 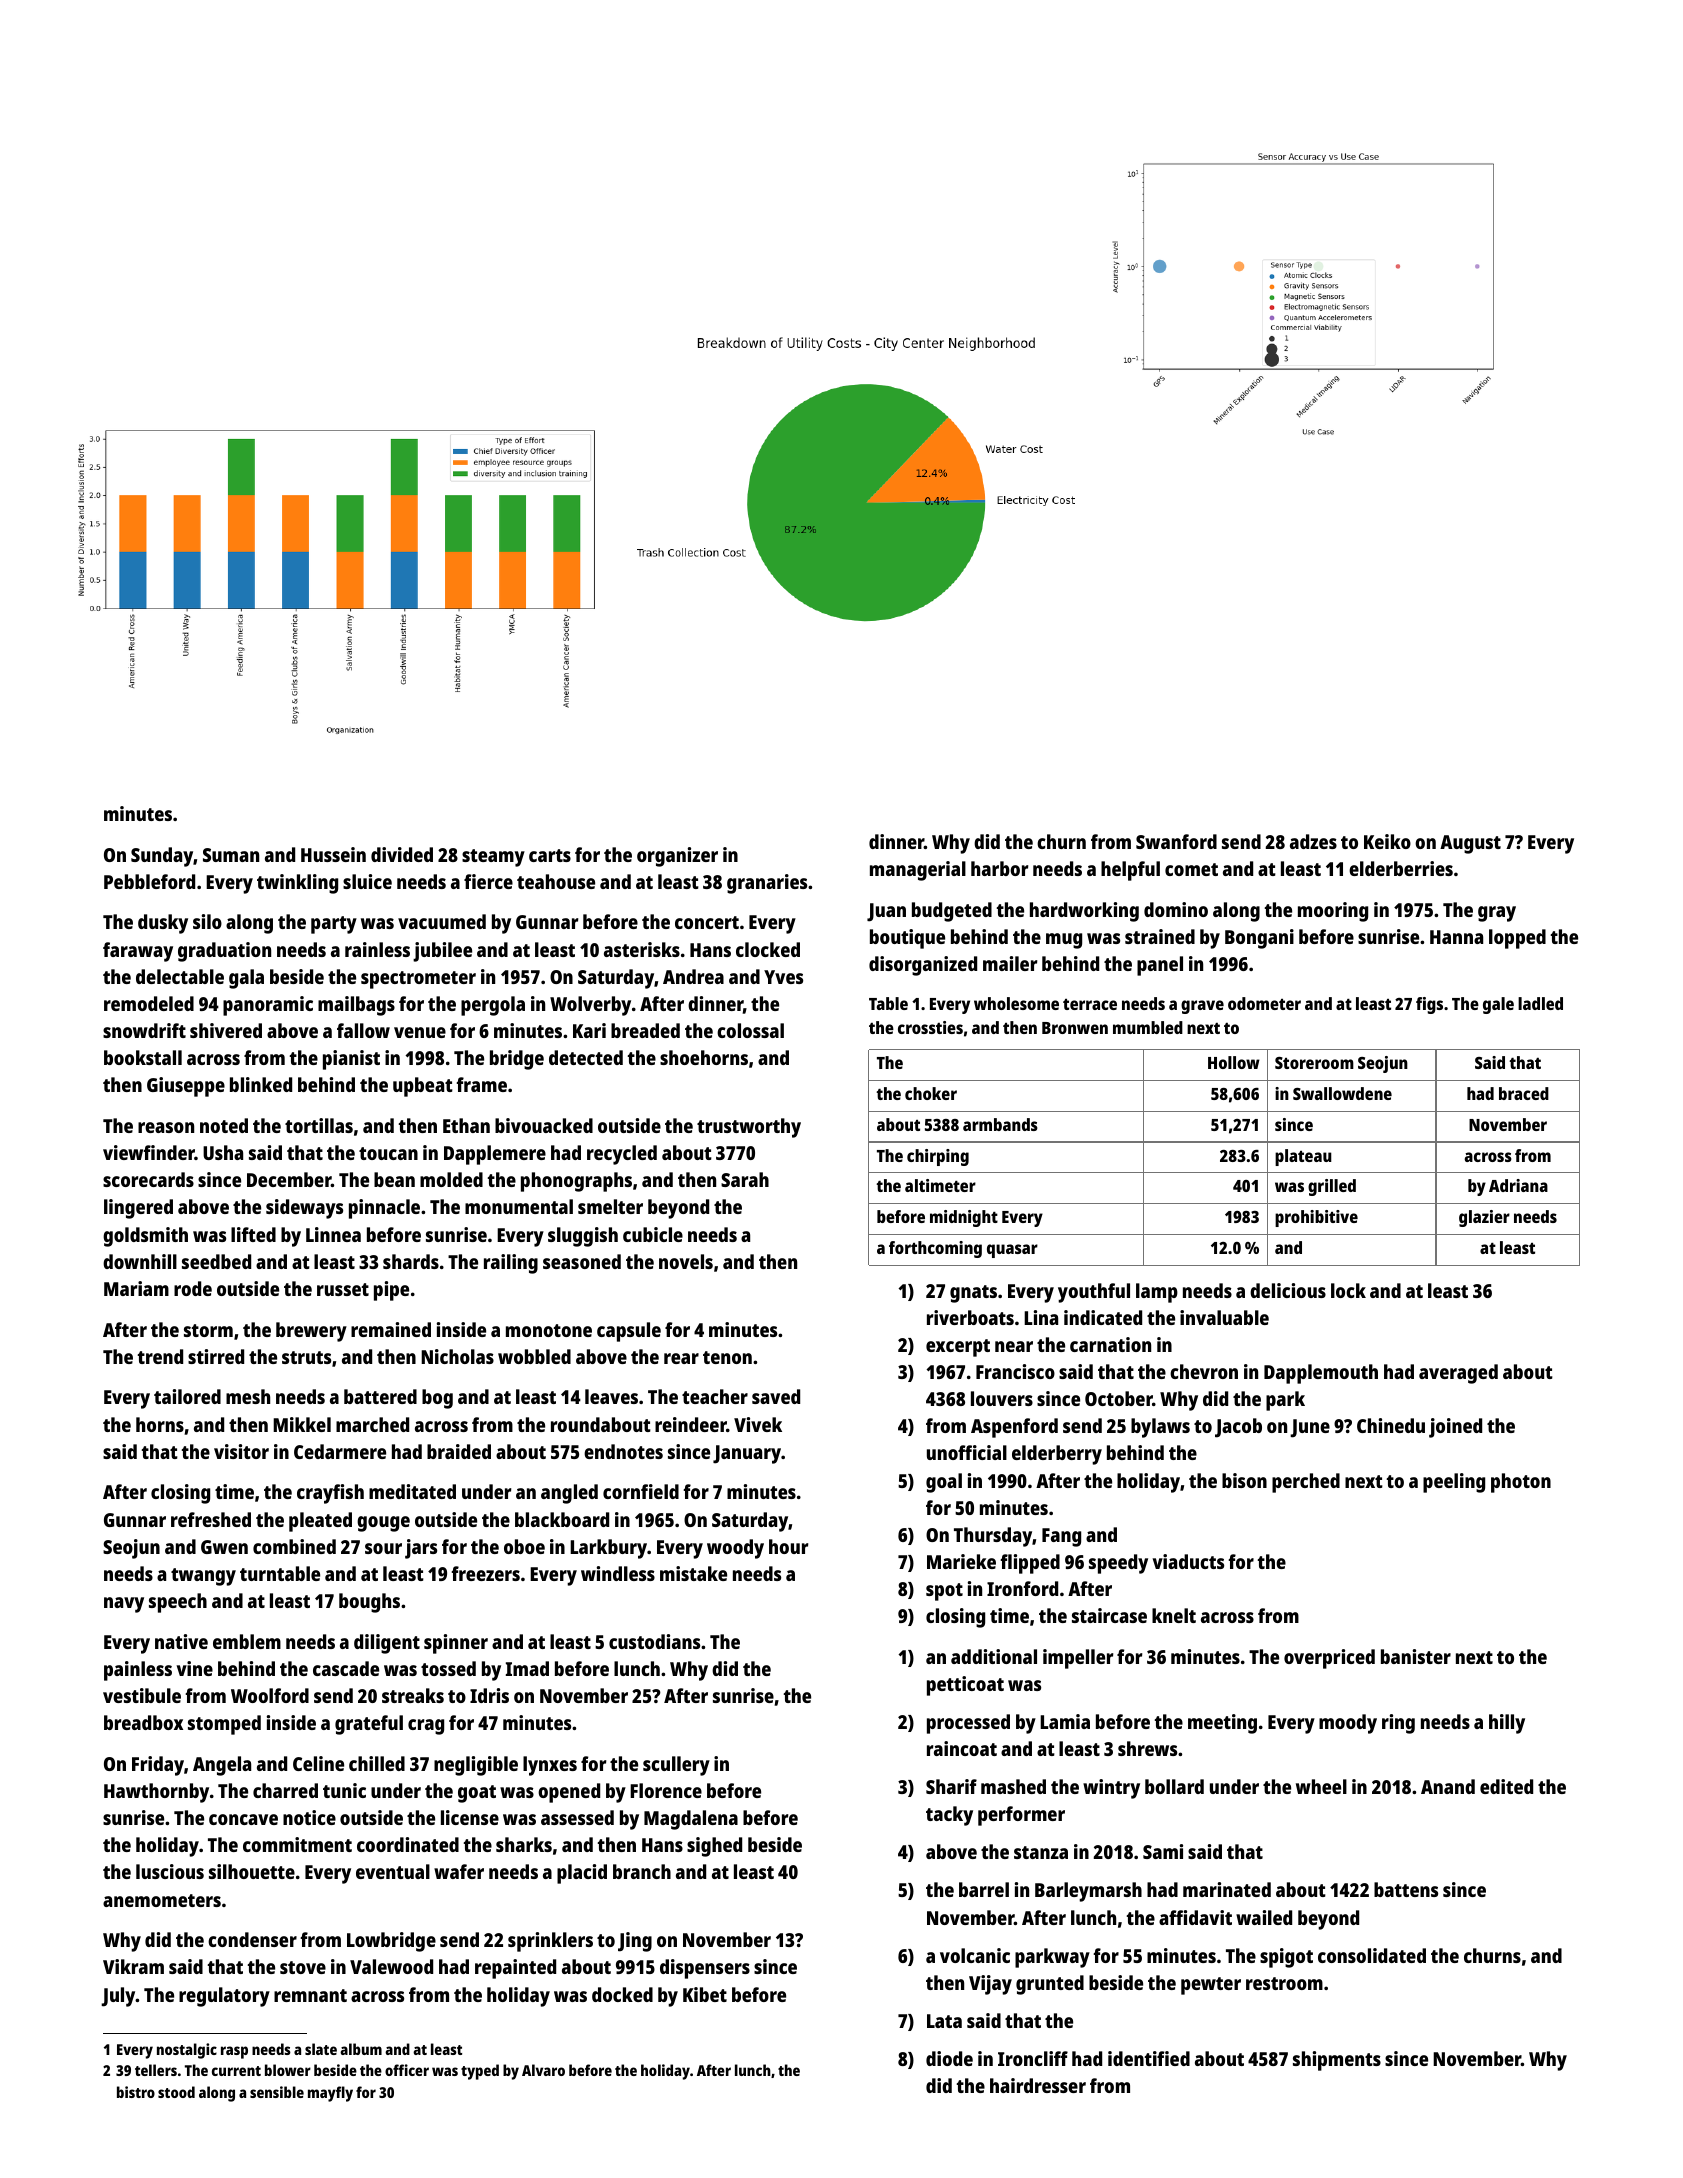 What do you see at coordinates (1038, 2085) in the screenshot?
I see `hairdresser` at bounding box center [1038, 2085].
